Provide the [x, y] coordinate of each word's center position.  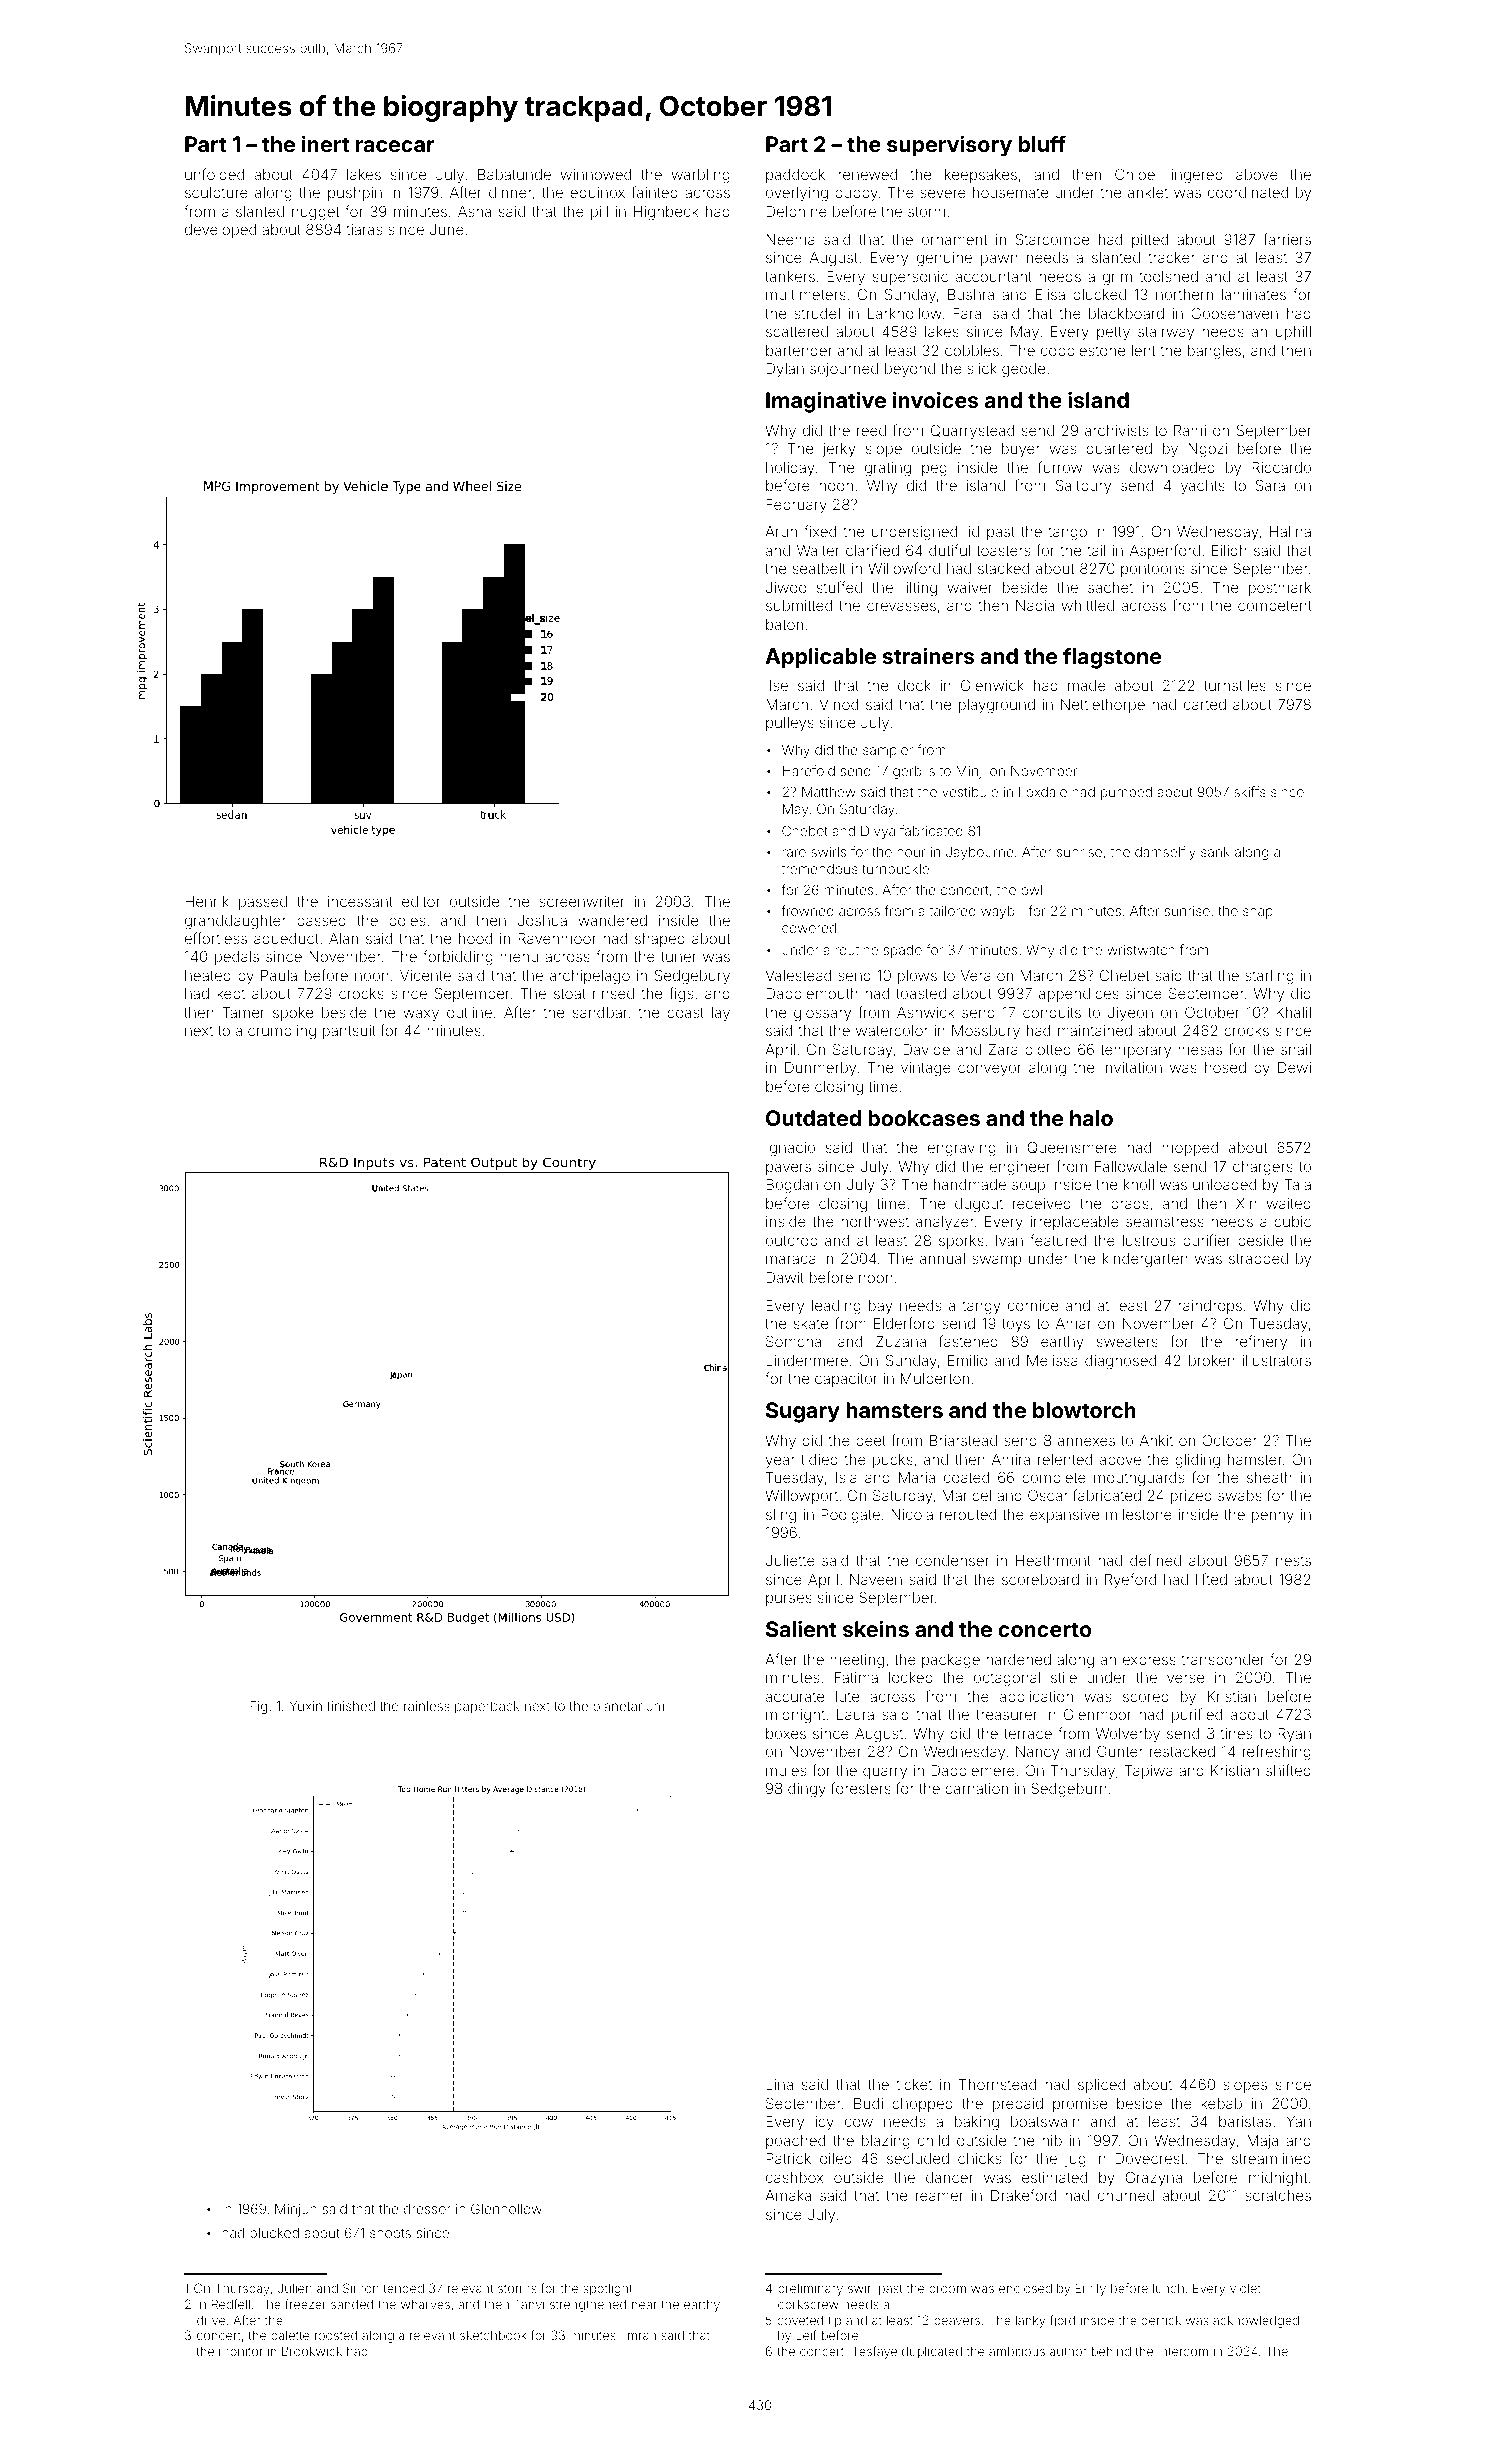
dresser [427, 2209]
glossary [822, 1014]
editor [421, 901]
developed [220, 231]
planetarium [628, 1707]
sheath [1269, 1477]
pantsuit [349, 1032]
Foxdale [1043, 792]
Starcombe [1052, 239]
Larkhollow [905, 313]
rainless [427, 1706]
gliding [1197, 1461]
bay [880, 1307]
